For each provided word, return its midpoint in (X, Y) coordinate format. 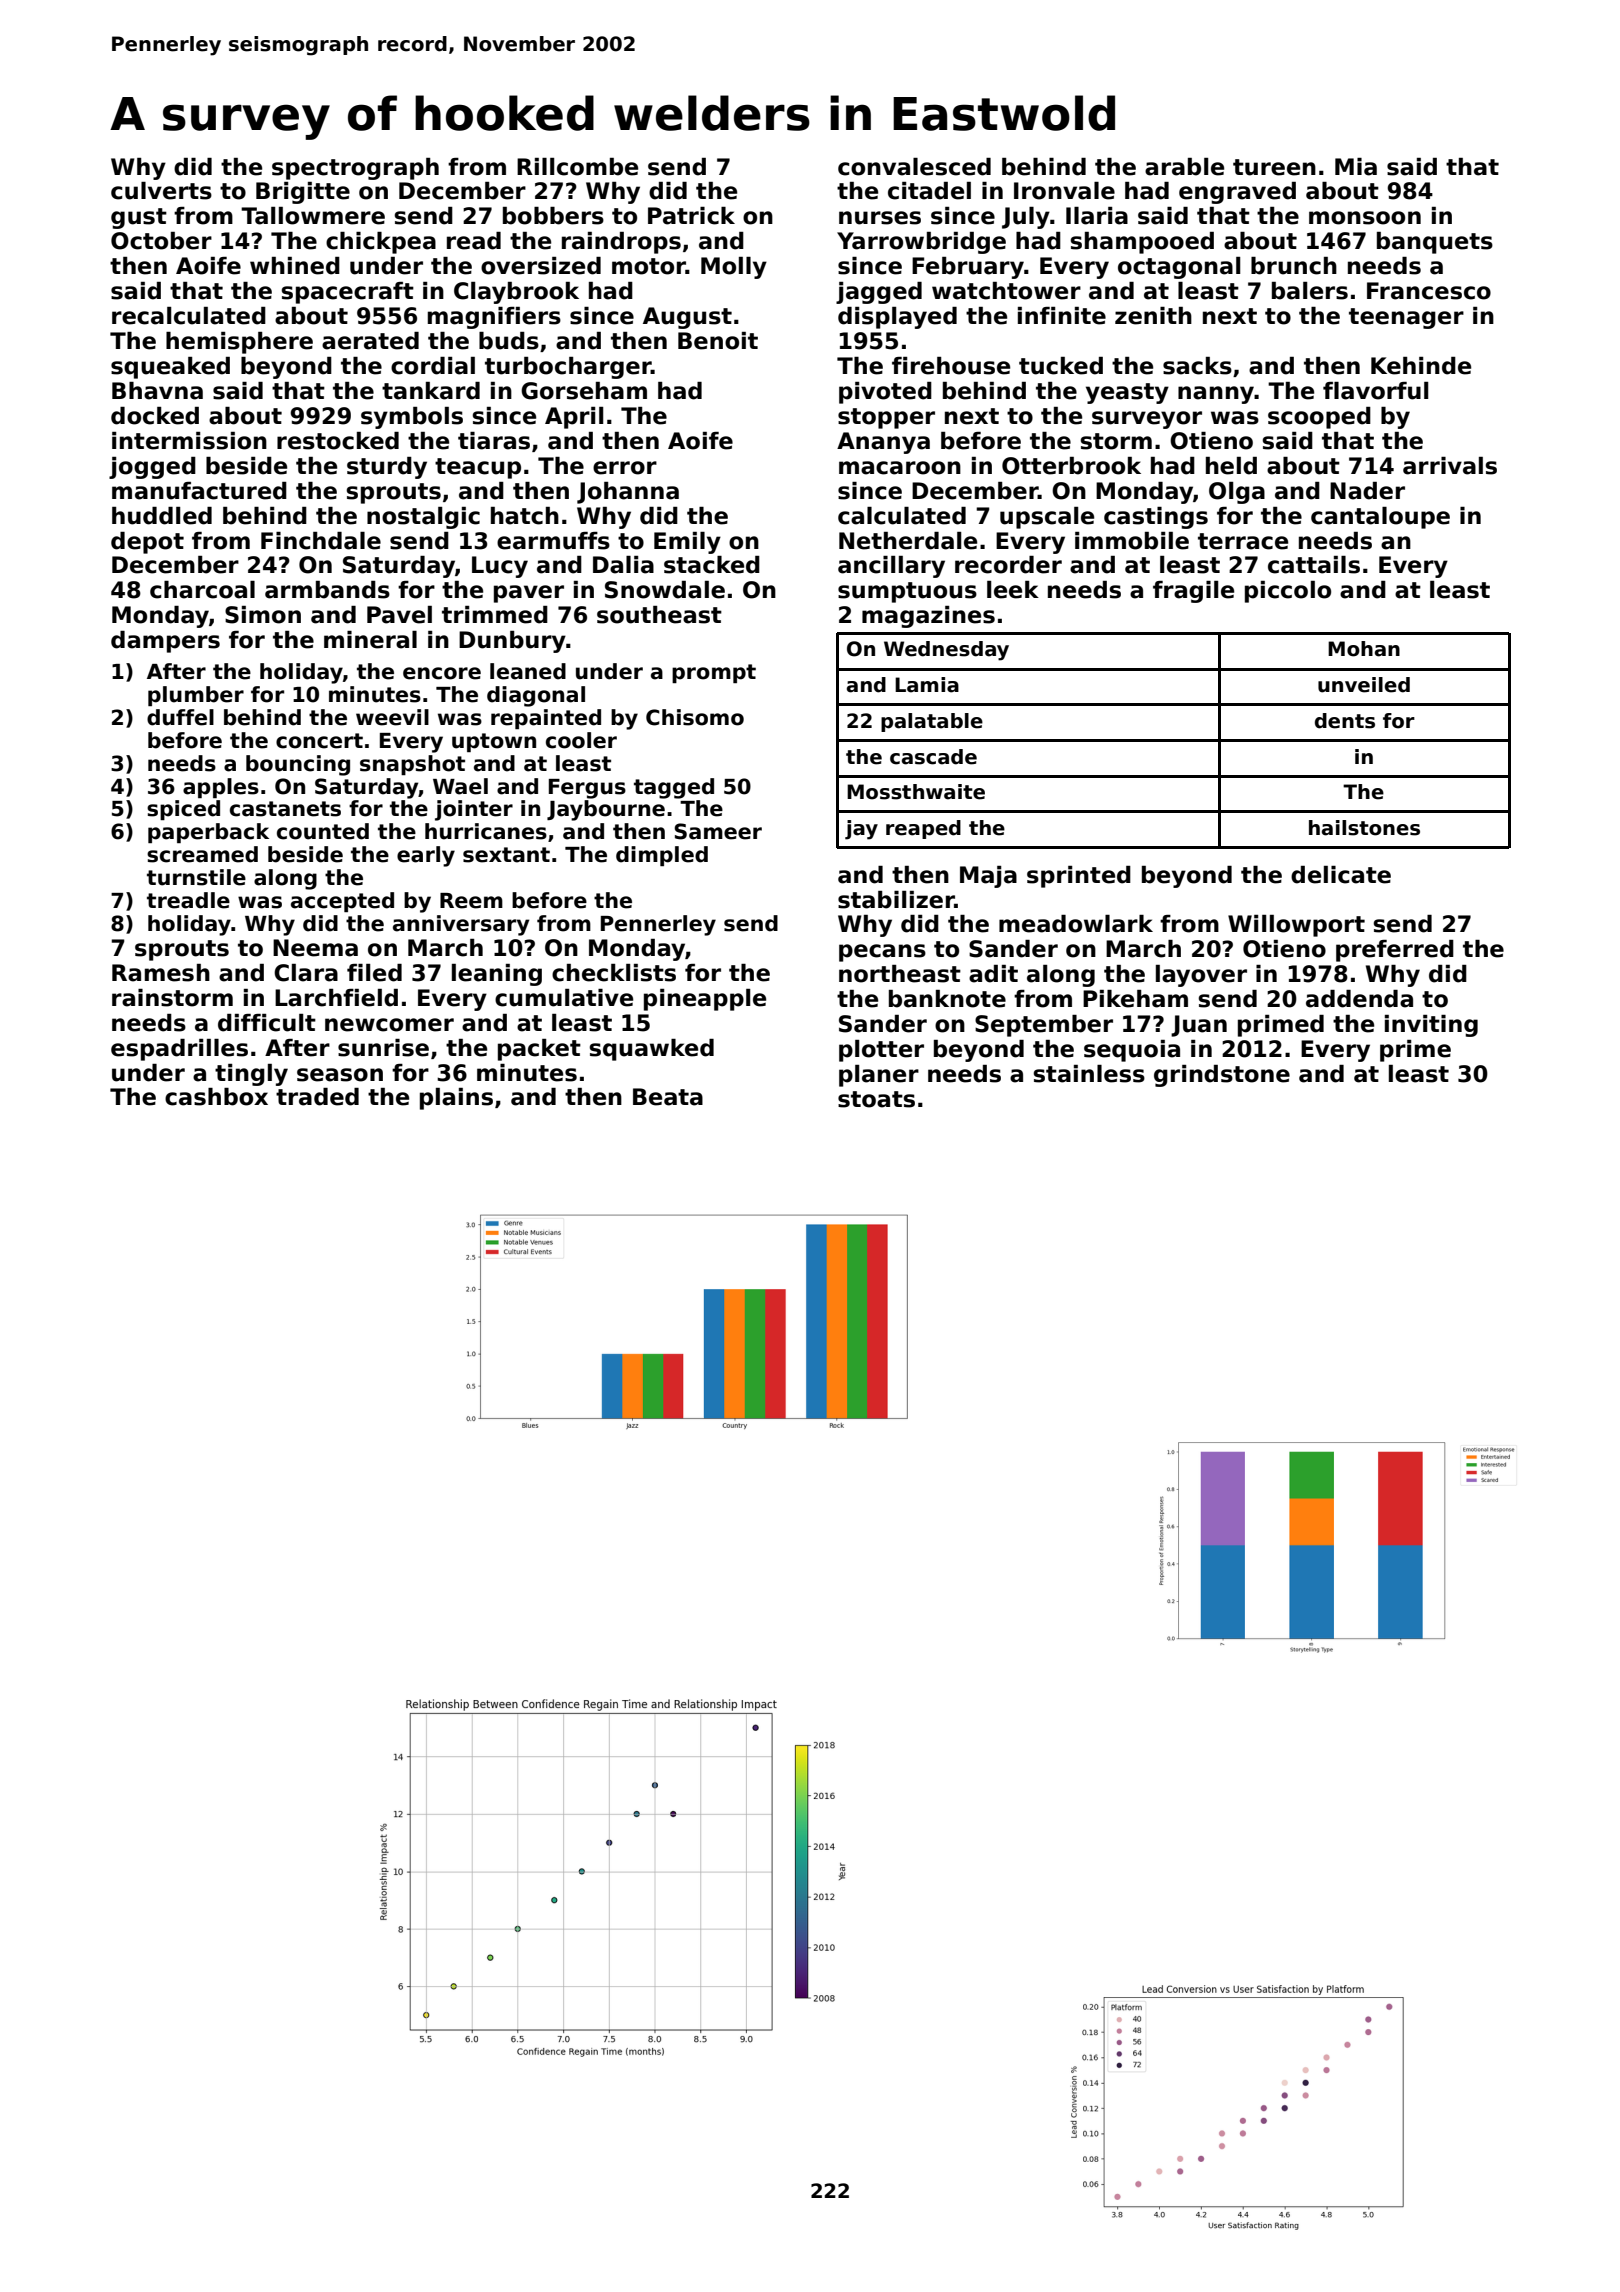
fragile (1193, 592)
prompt (714, 673)
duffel (180, 717)
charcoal (202, 590)
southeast (659, 615)
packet (539, 1050)
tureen (1274, 167)
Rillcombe (577, 167)
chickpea (381, 243)
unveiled (1364, 685)
